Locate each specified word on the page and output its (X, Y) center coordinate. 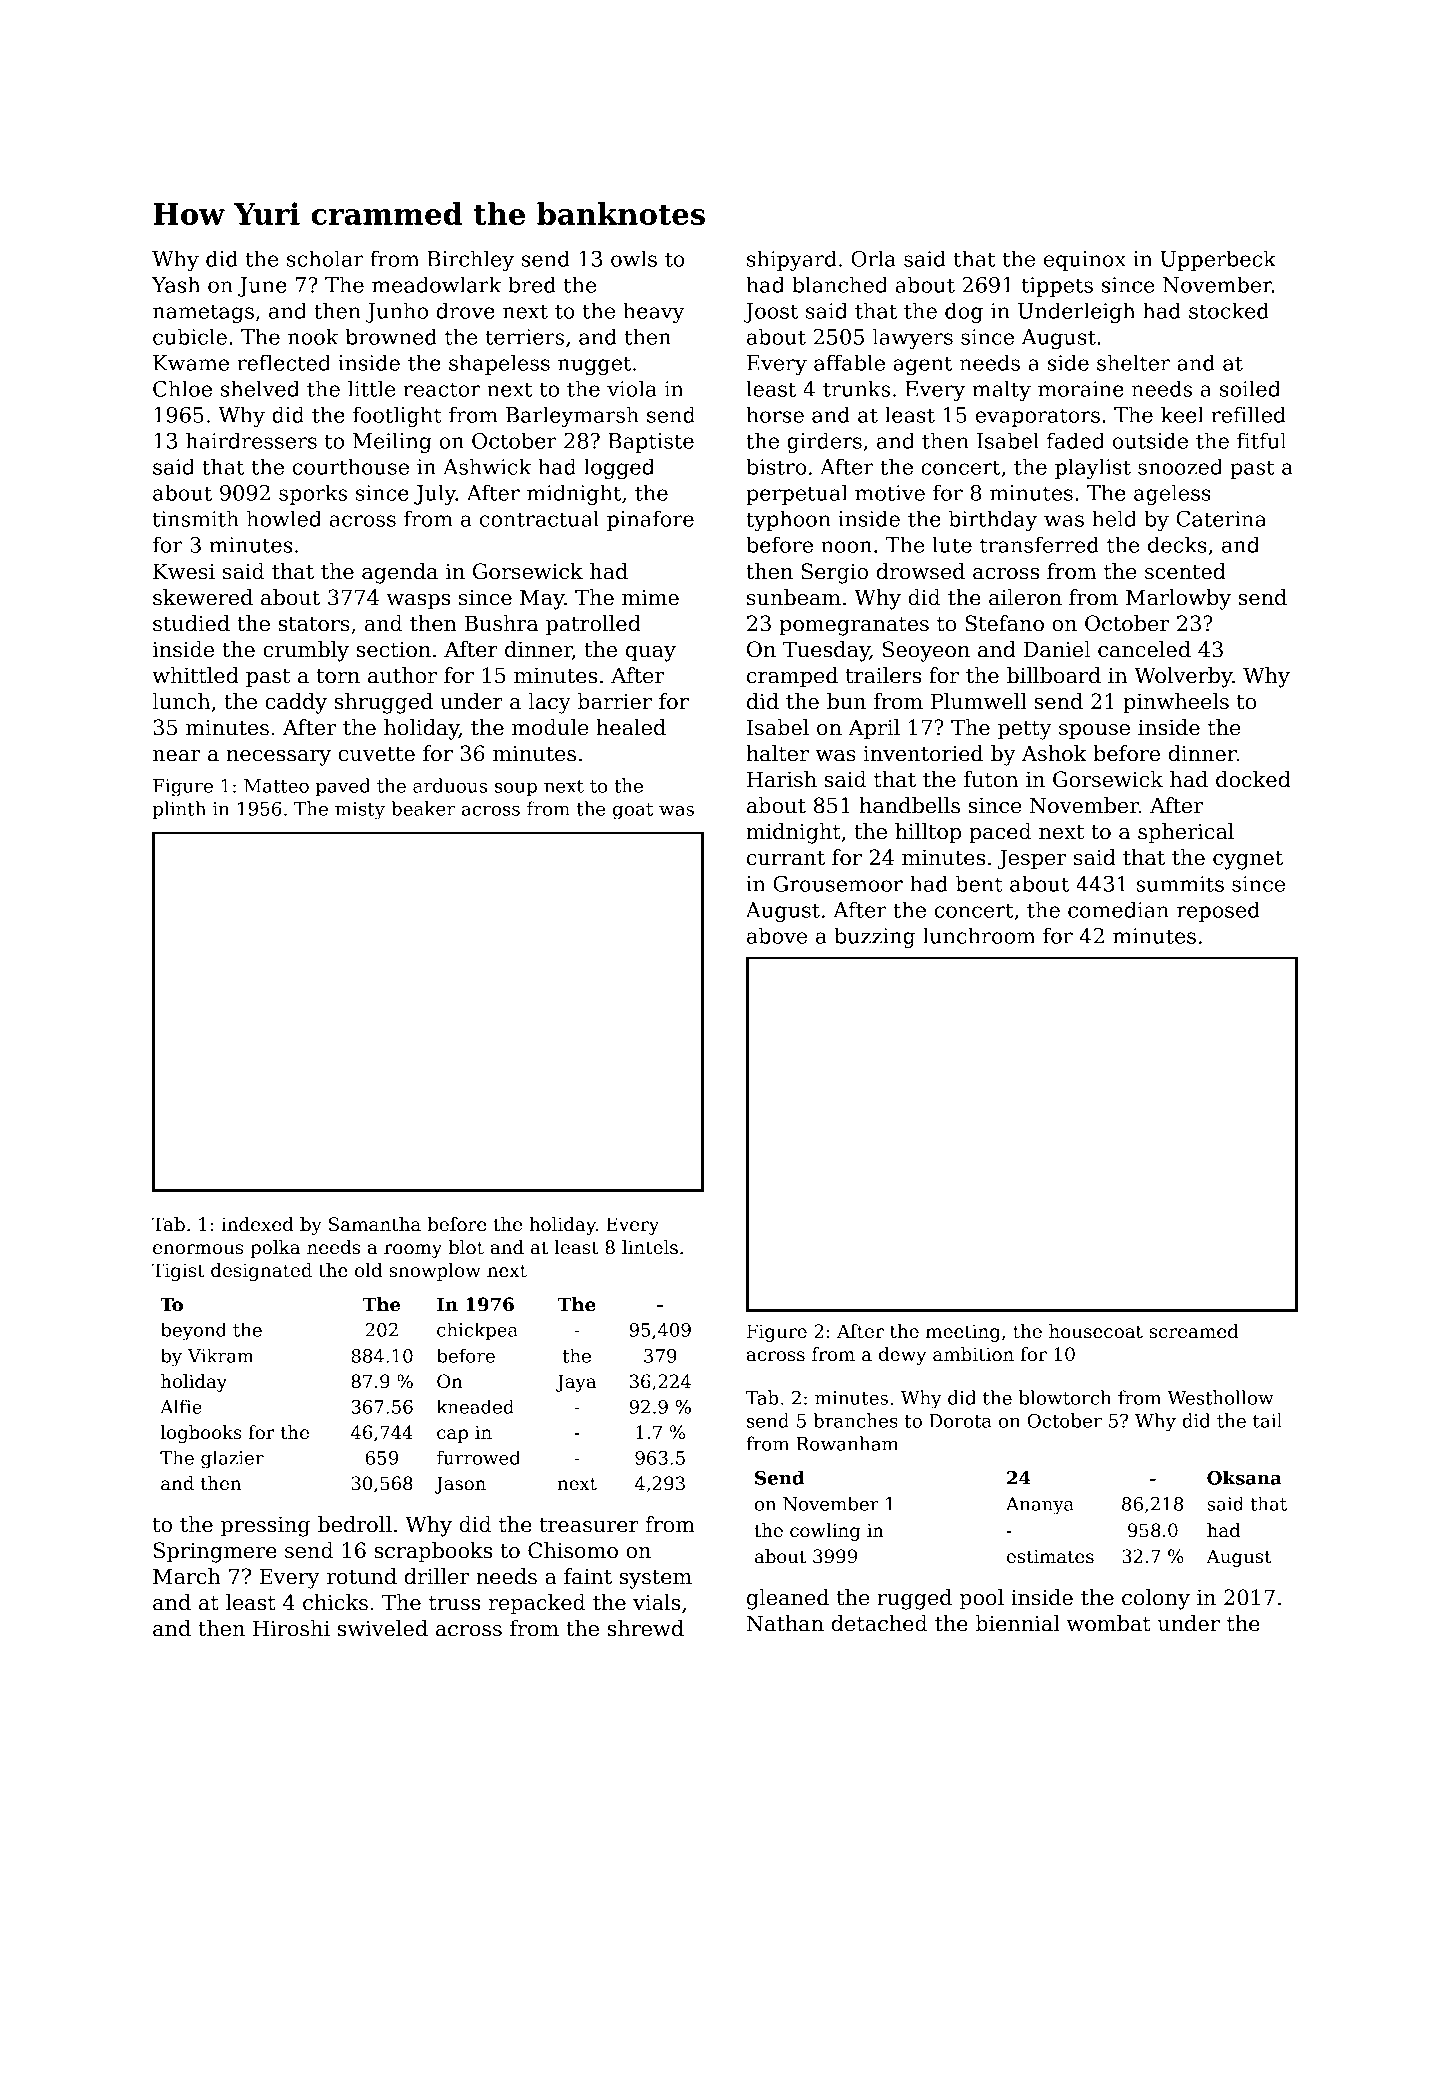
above (777, 935)
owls (634, 258)
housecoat (1096, 1331)
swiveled (383, 1628)
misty (360, 811)
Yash (176, 284)
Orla (873, 258)
